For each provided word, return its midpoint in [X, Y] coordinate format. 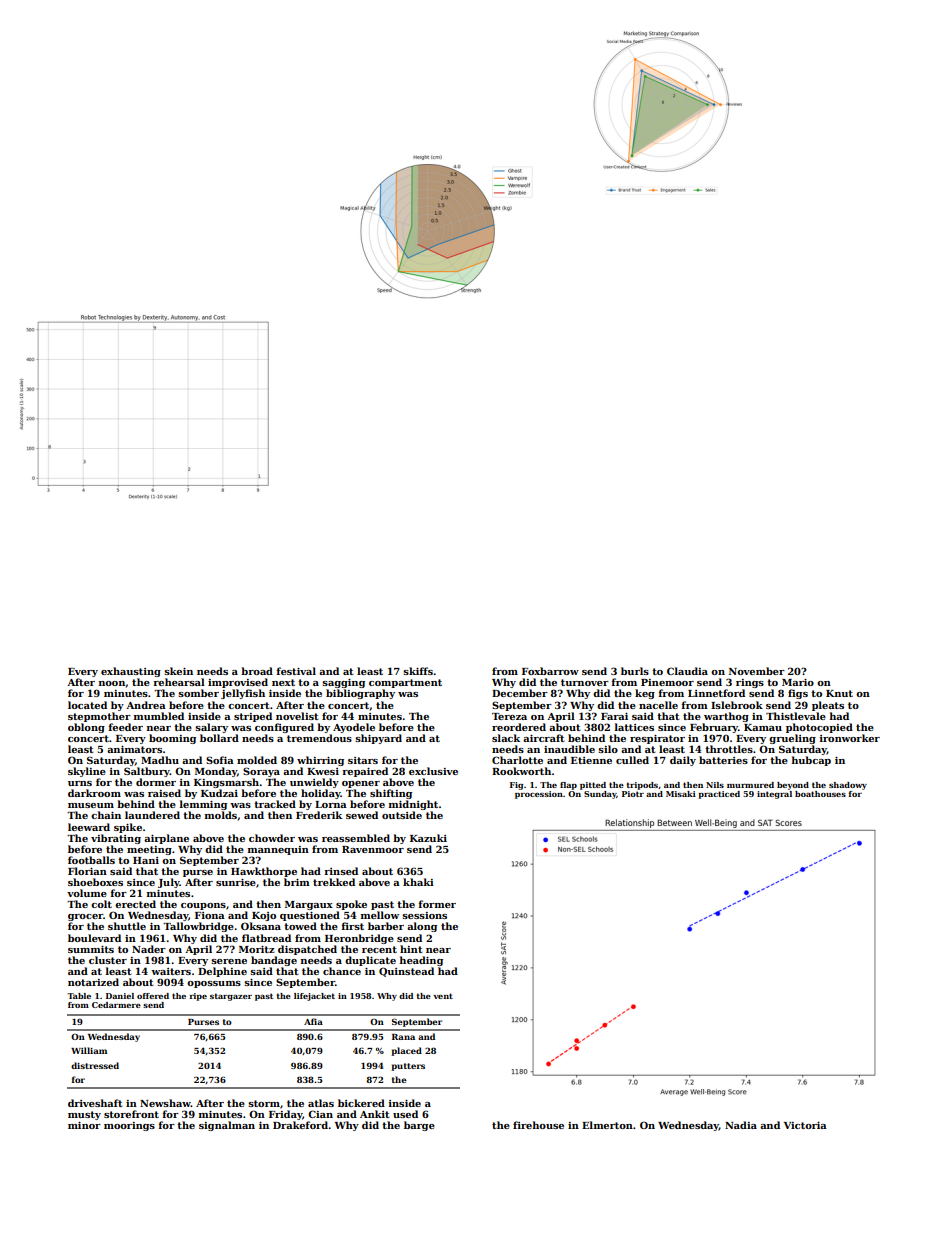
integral [774, 795]
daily [683, 761]
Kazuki [428, 838]
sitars [363, 760]
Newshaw [165, 1103]
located [87, 705]
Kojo [264, 916]
